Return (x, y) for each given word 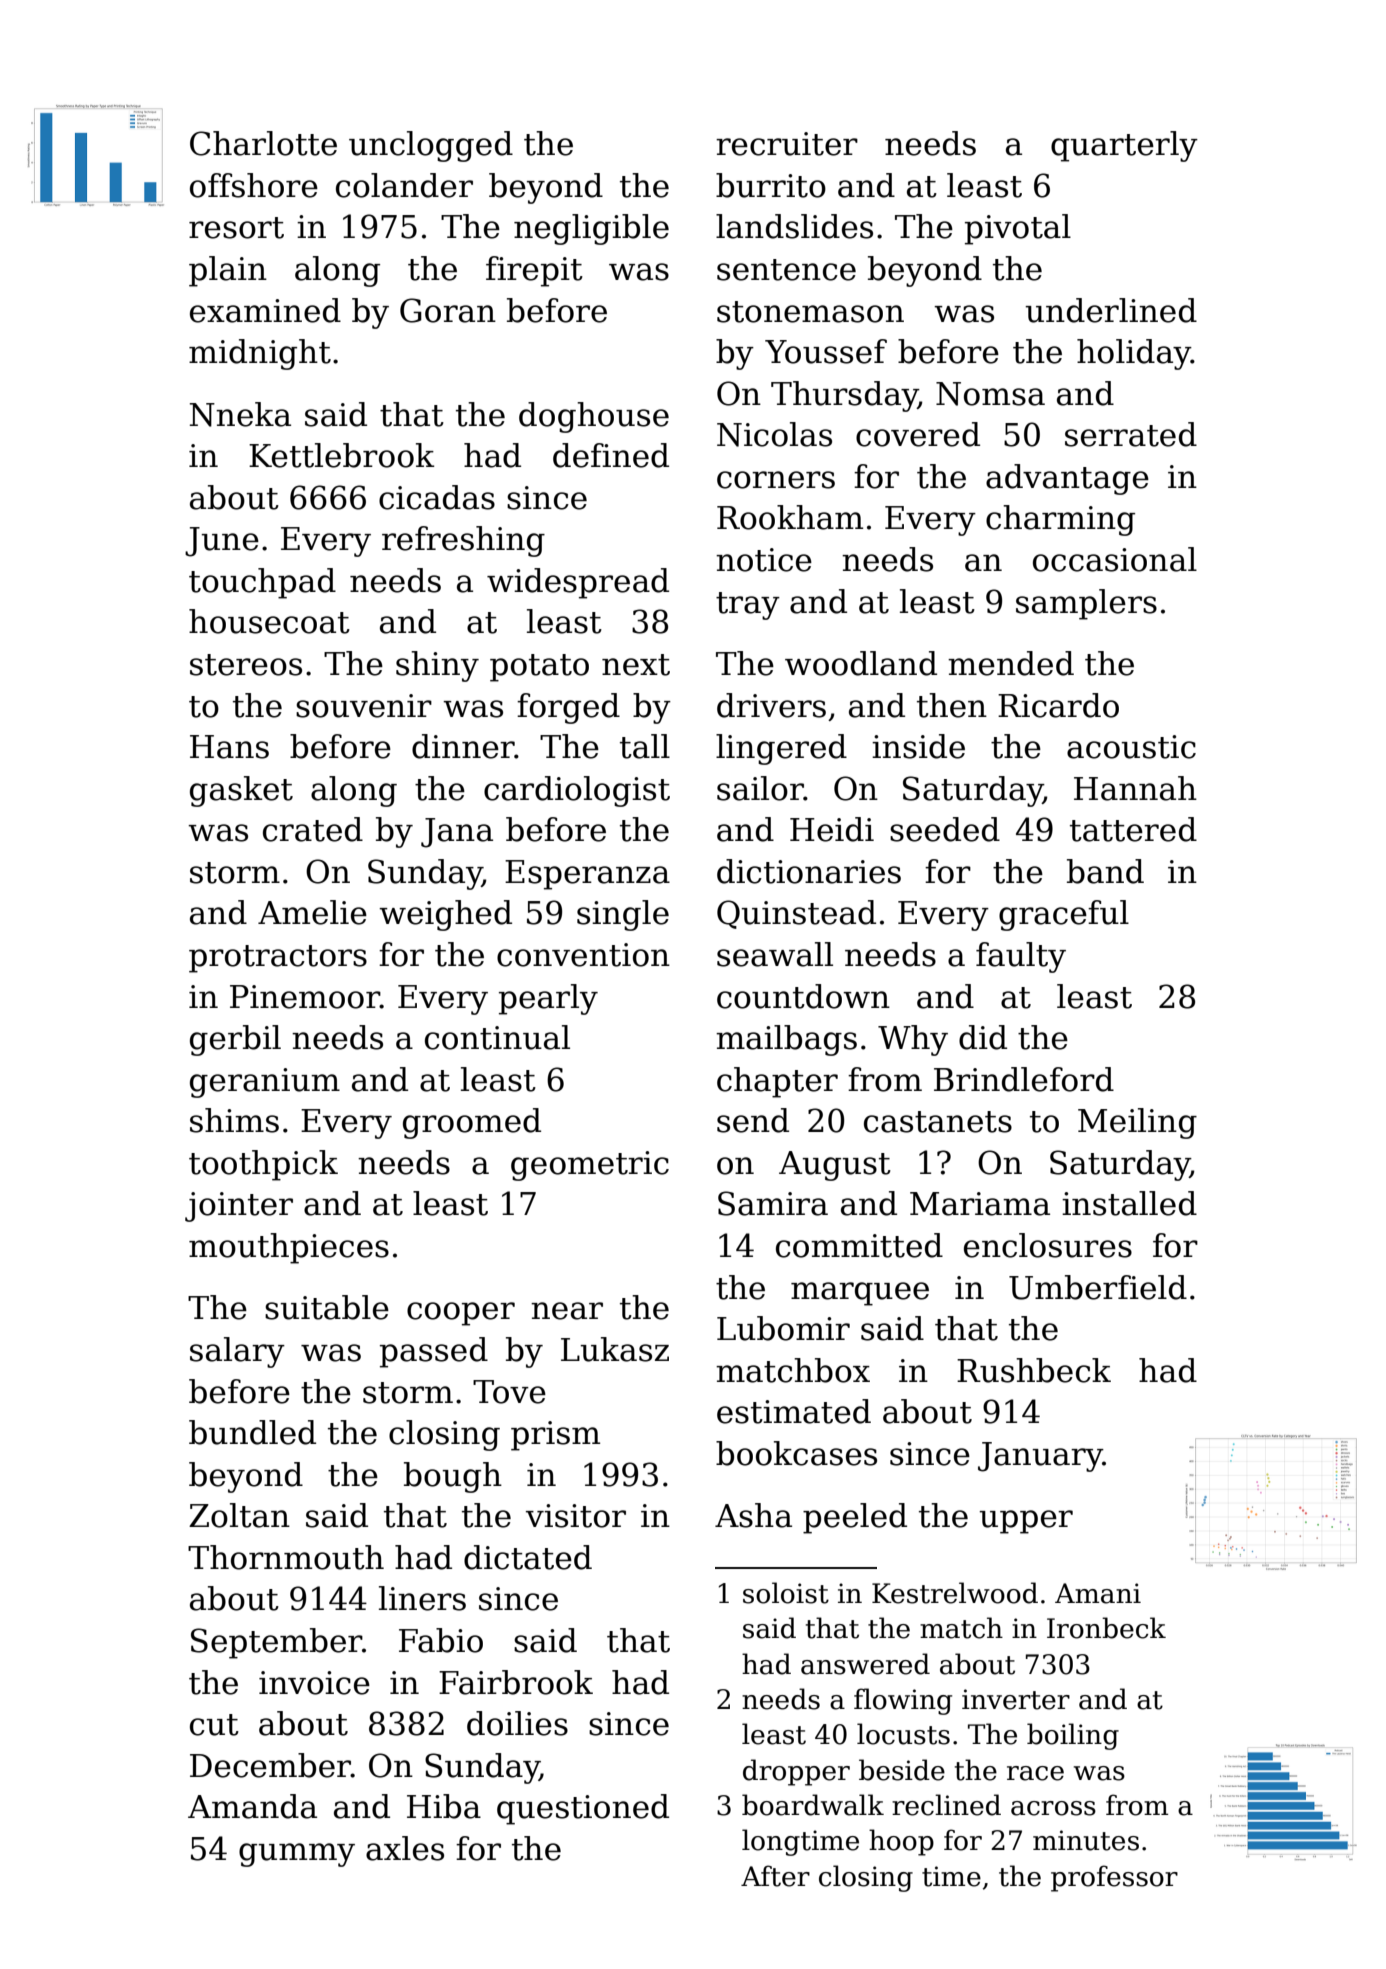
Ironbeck (1106, 1628)
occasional (1115, 559)
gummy (297, 1855)
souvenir (364, 706)
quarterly (1124, 146)
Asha (753, 1515)
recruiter (787, 144)
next (636, 665)
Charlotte (263, 143)
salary (237, 1352)
